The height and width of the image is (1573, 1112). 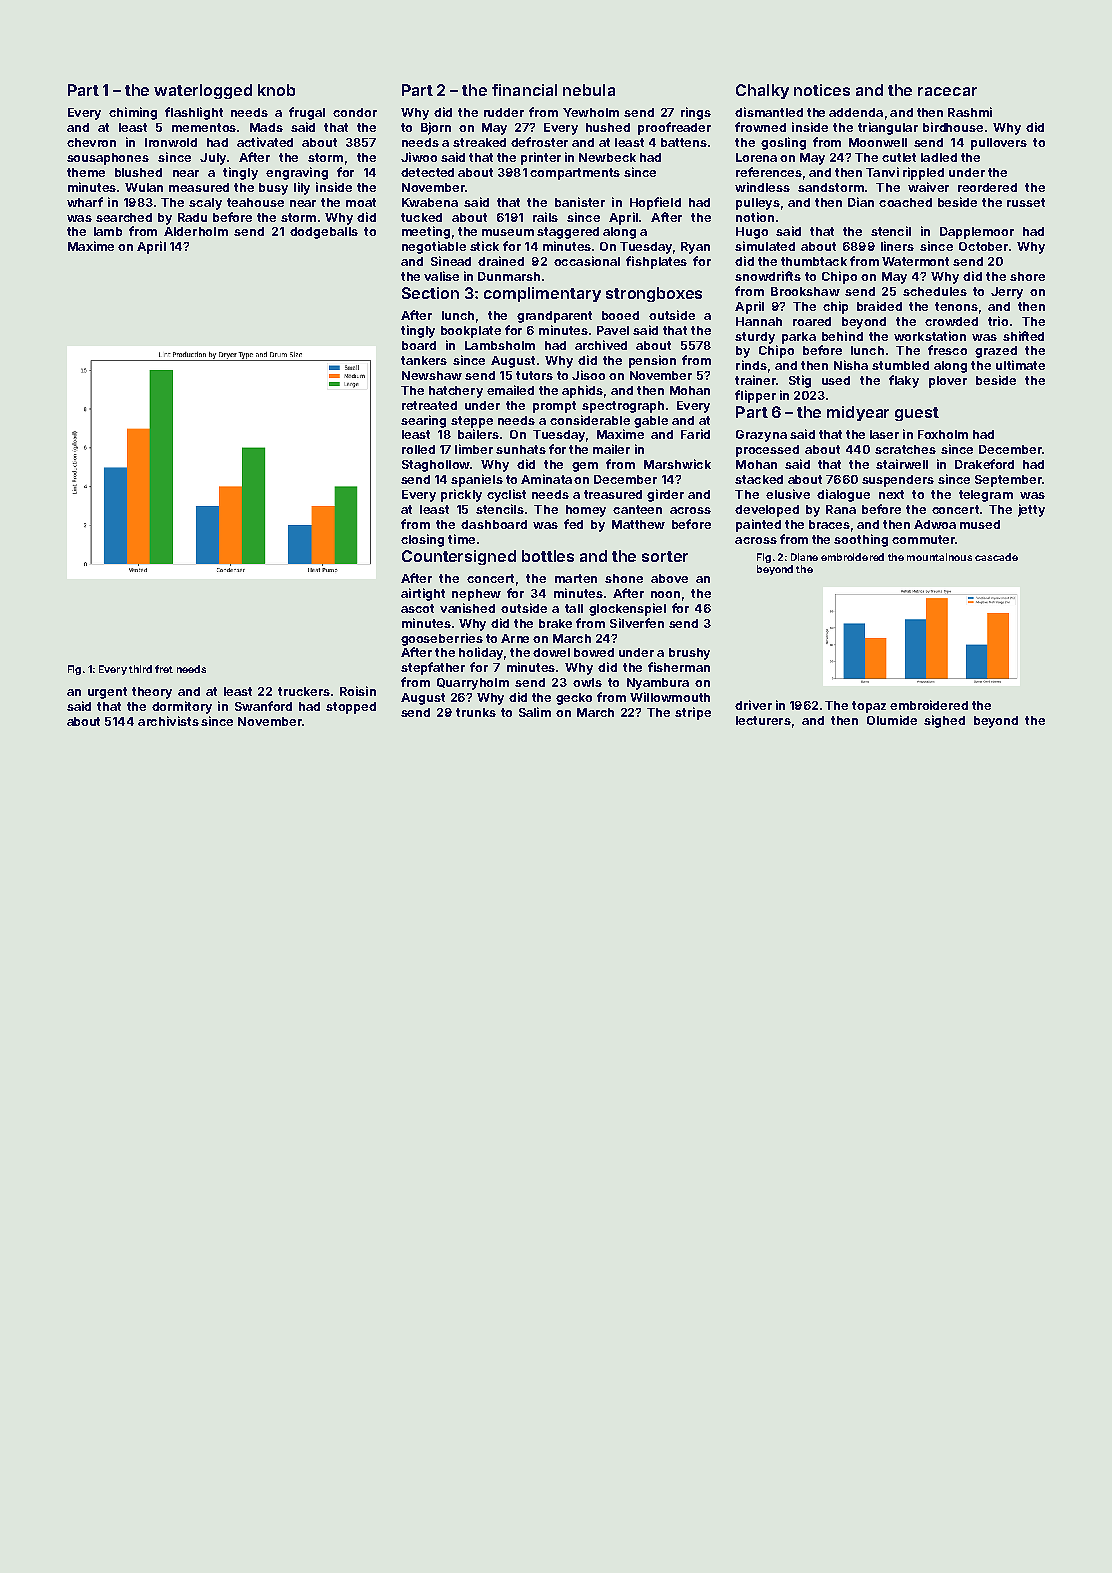 I want to click on pension, so click(x=652, y=361).
